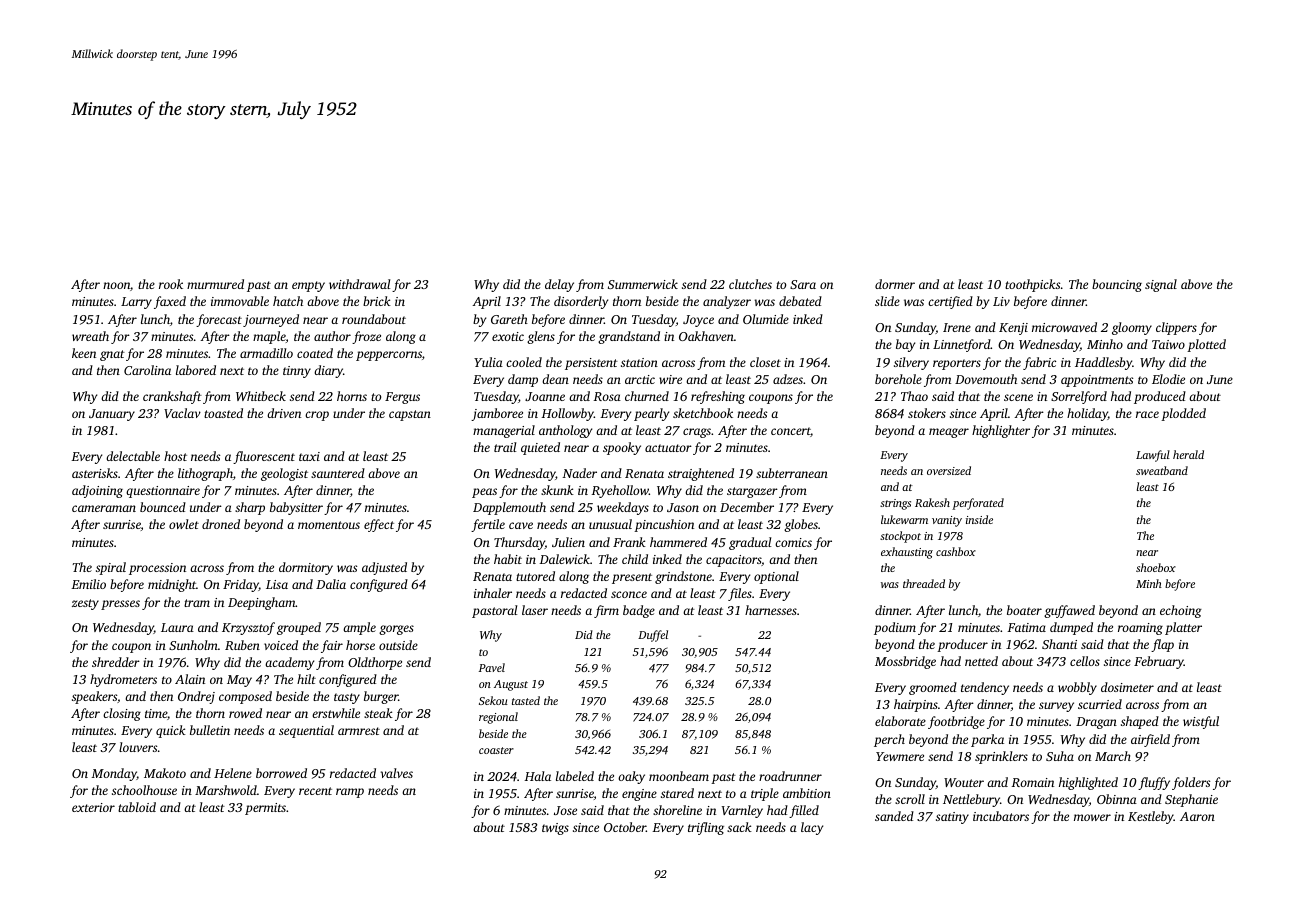  What do you see at coordinates (683, 577) in the screenshot?
I see `grindstone` at bounding box center [683, 577].
